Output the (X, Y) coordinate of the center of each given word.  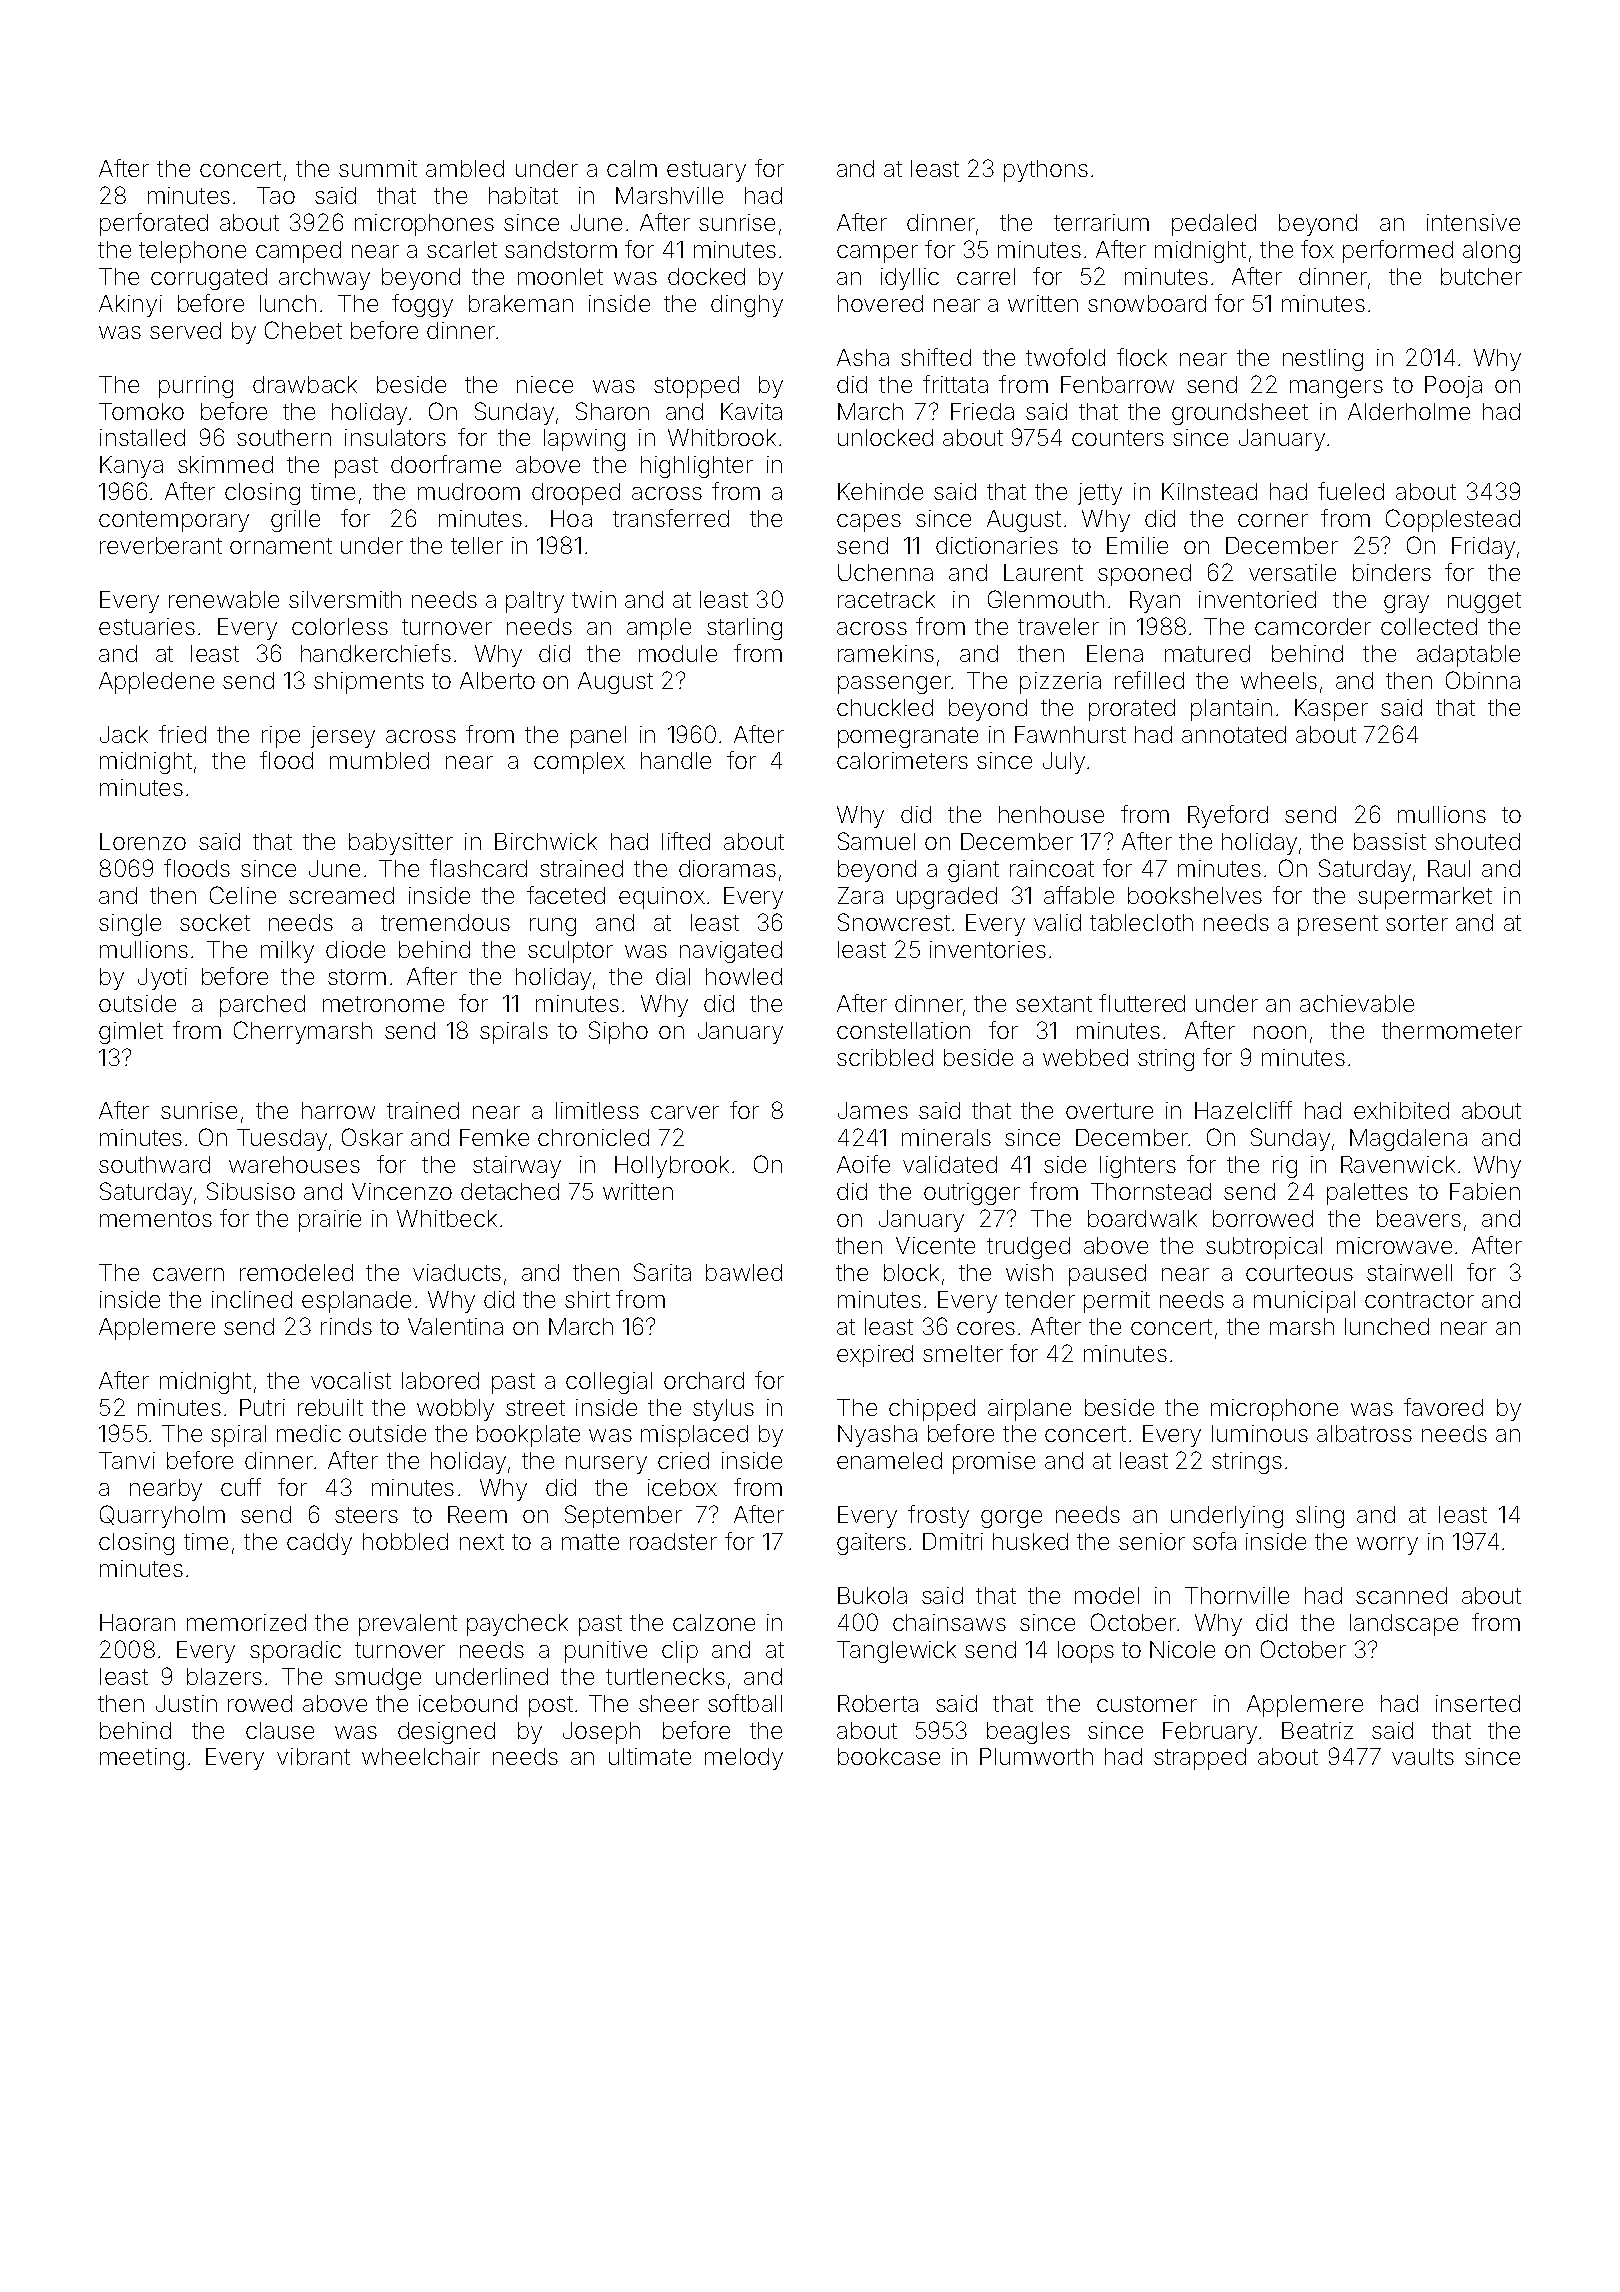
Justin (186, 1703)
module (678, 653)
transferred (671, 518)
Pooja (1453, 387)
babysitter (401, 844)
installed (142, 437)
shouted (1477, 841)
